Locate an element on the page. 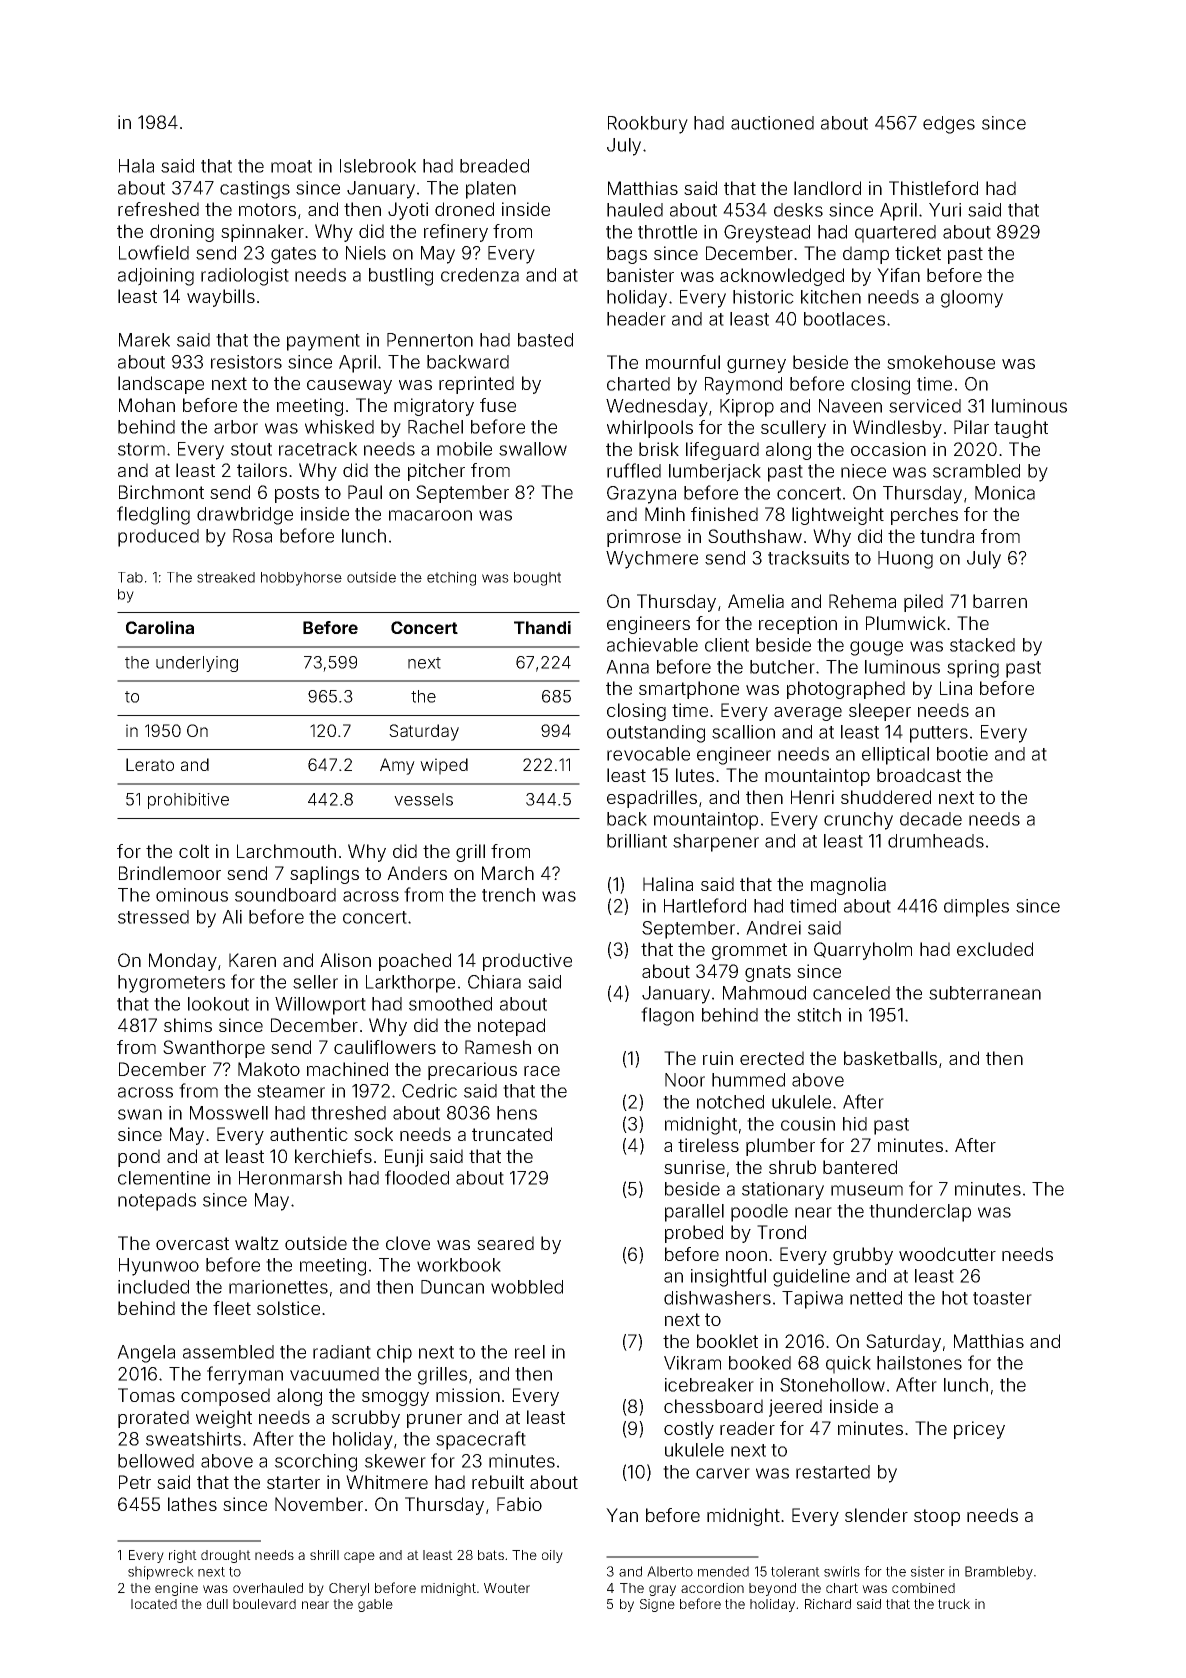  stressed is located at coordinates (153, 917).
